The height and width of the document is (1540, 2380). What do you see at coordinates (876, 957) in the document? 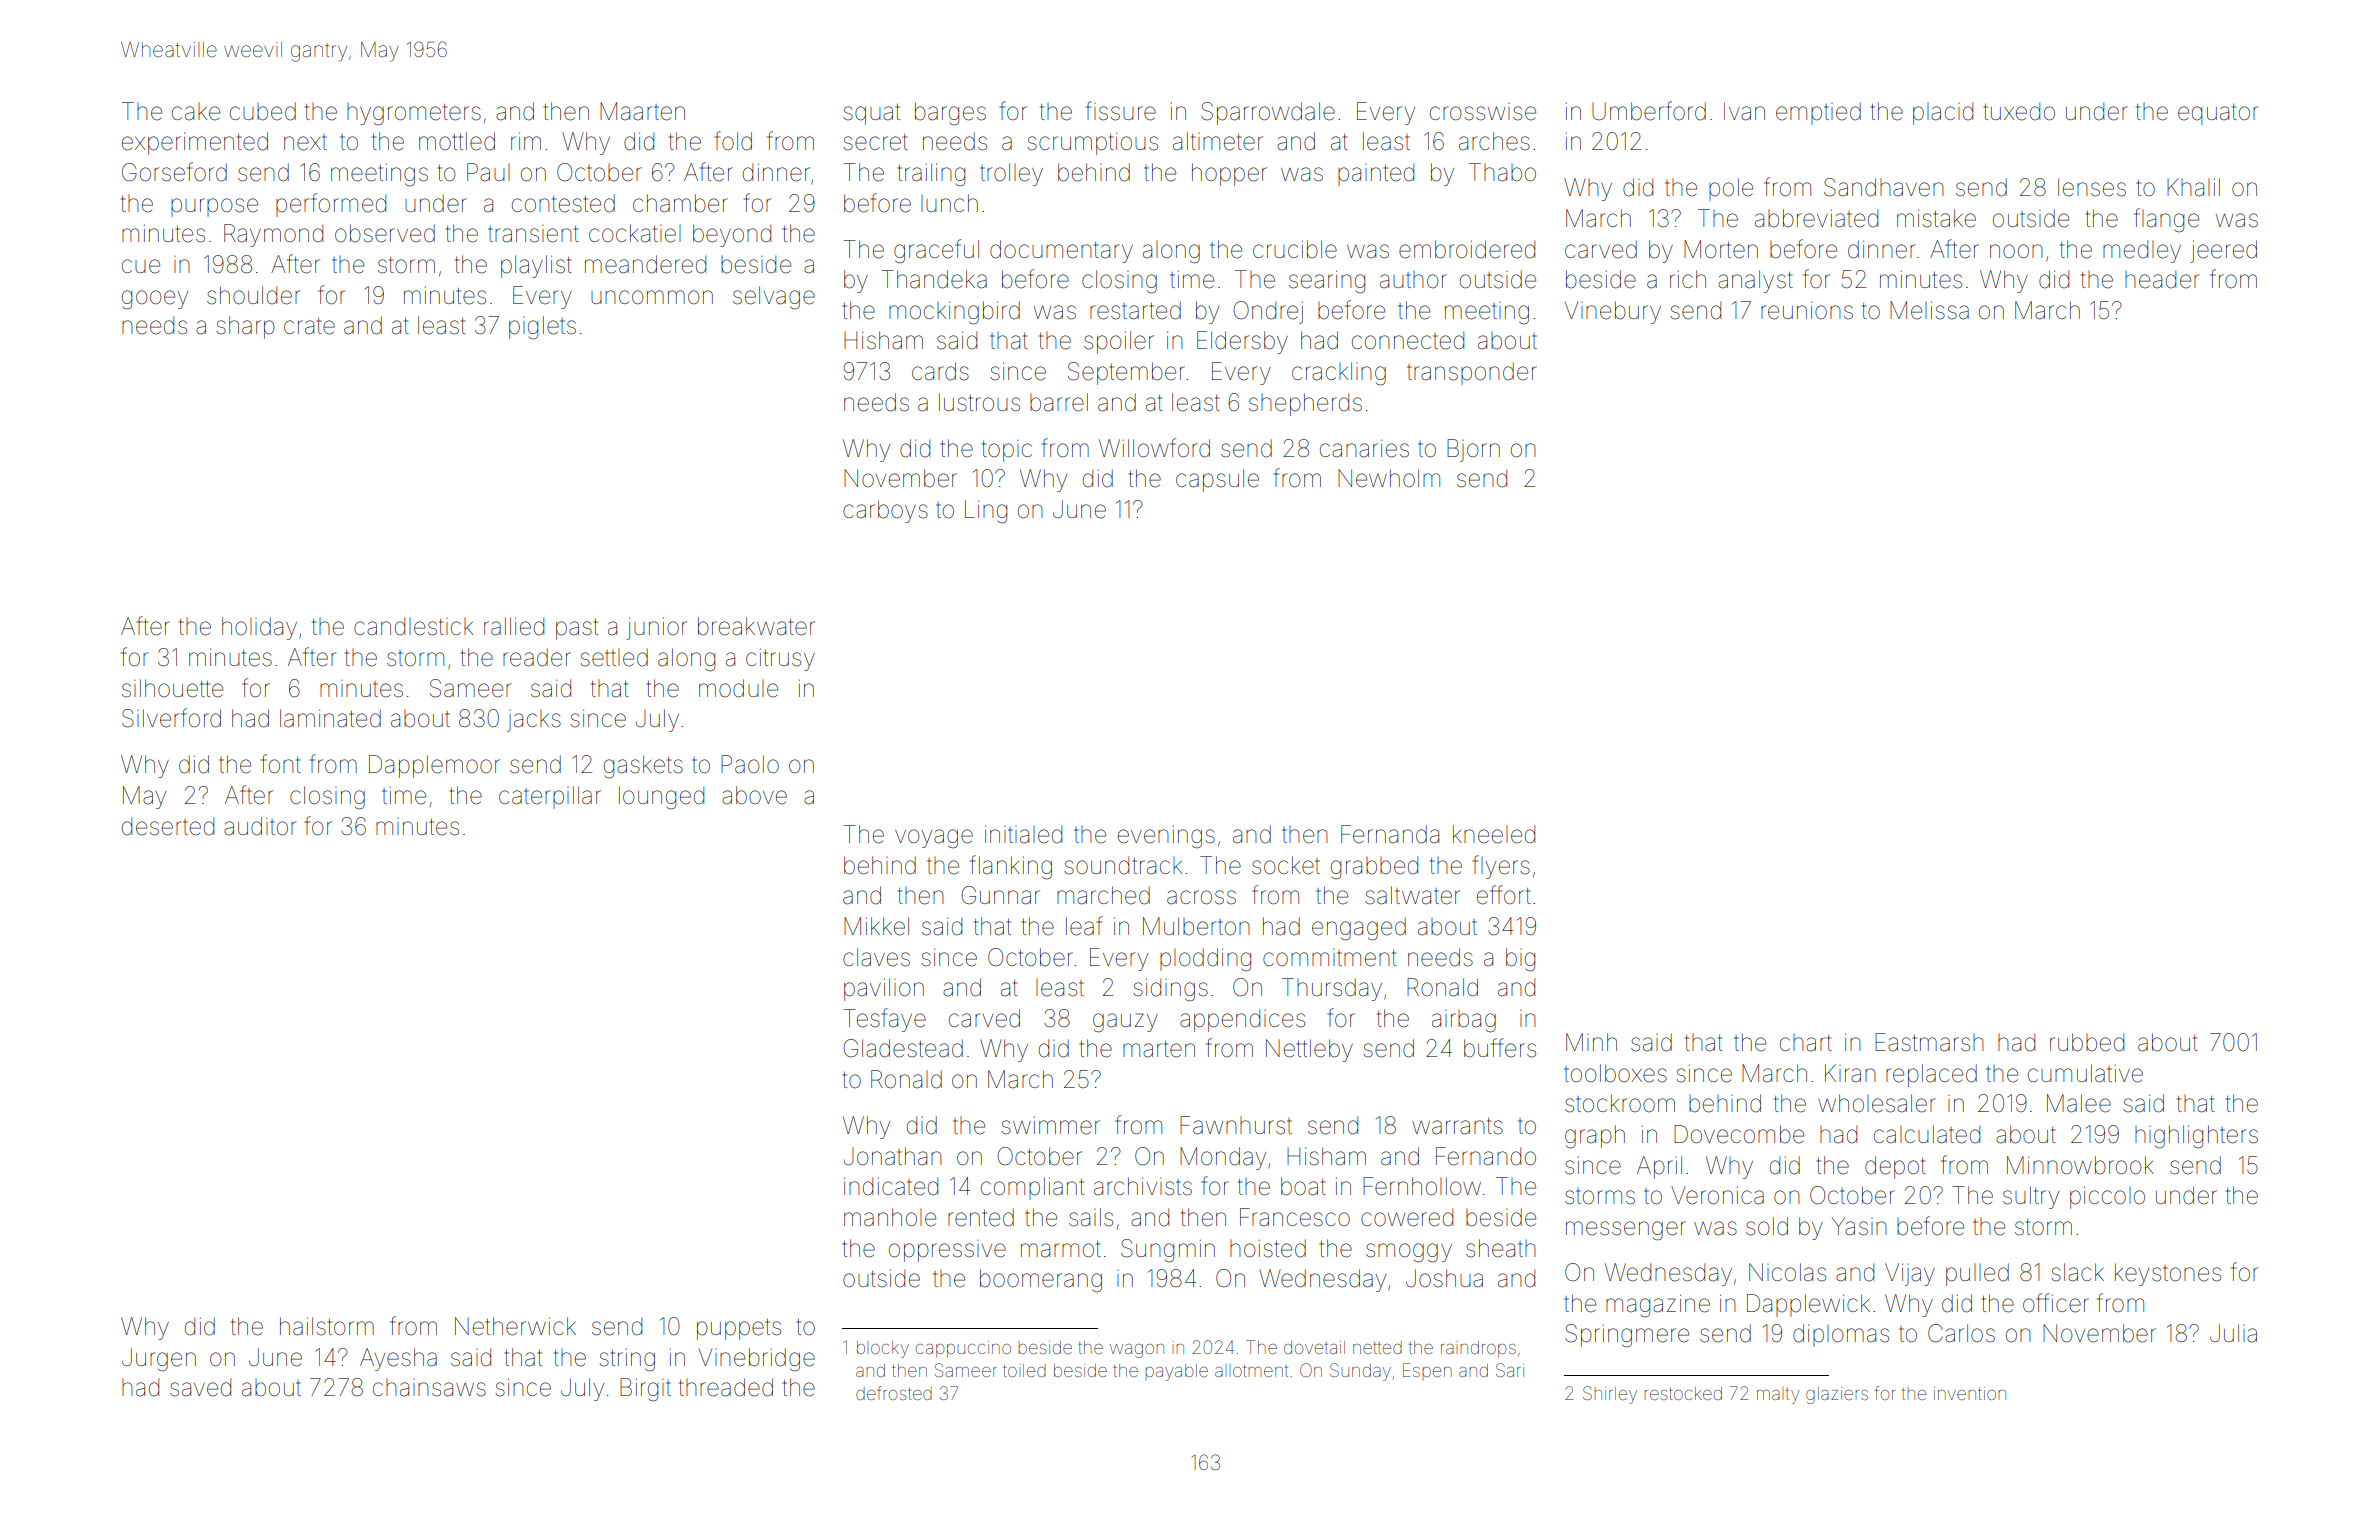
I see `claves` at bounding box center [876, 957].
